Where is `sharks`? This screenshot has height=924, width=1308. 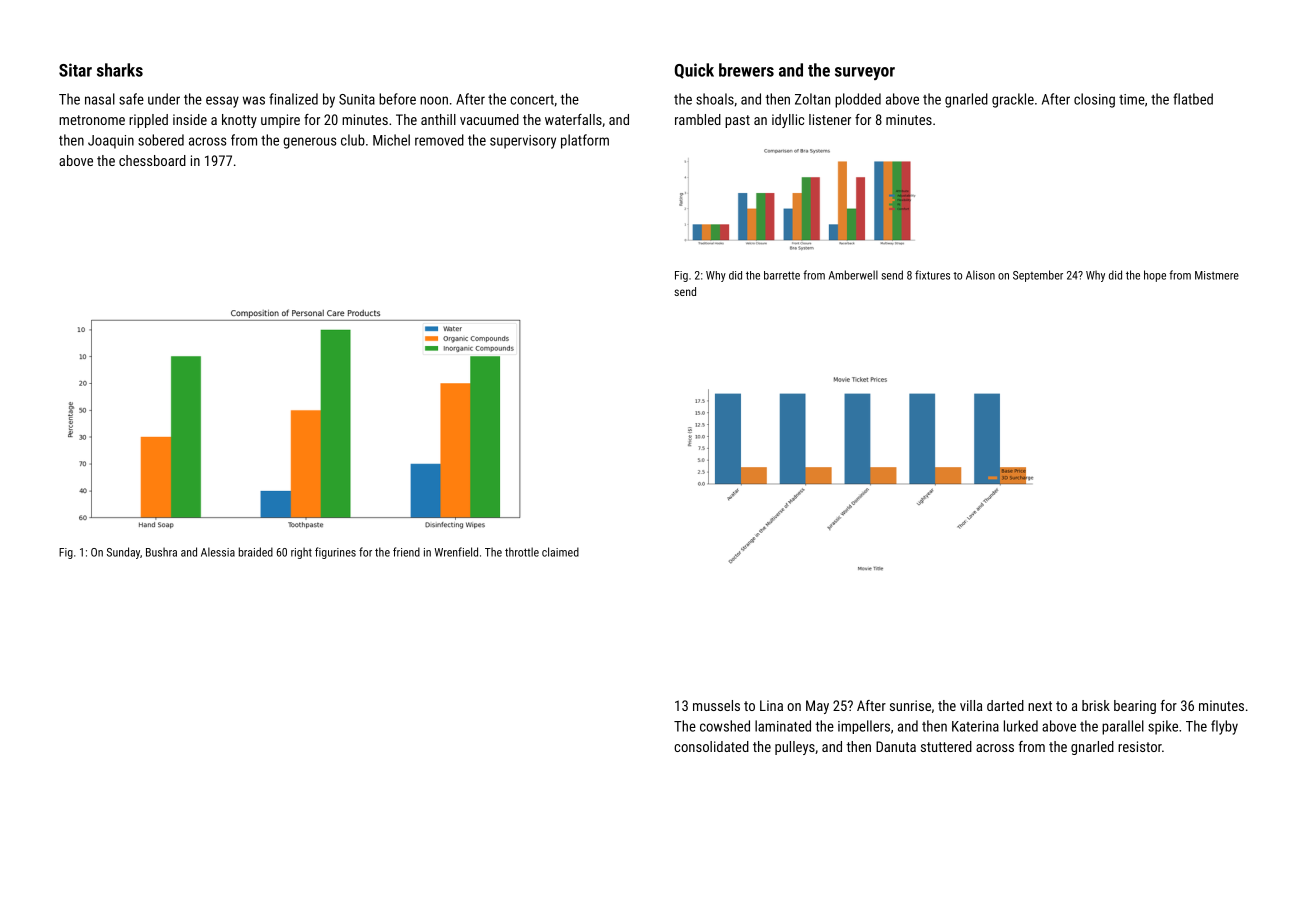 sharks is located at coordinates (120, 70).
